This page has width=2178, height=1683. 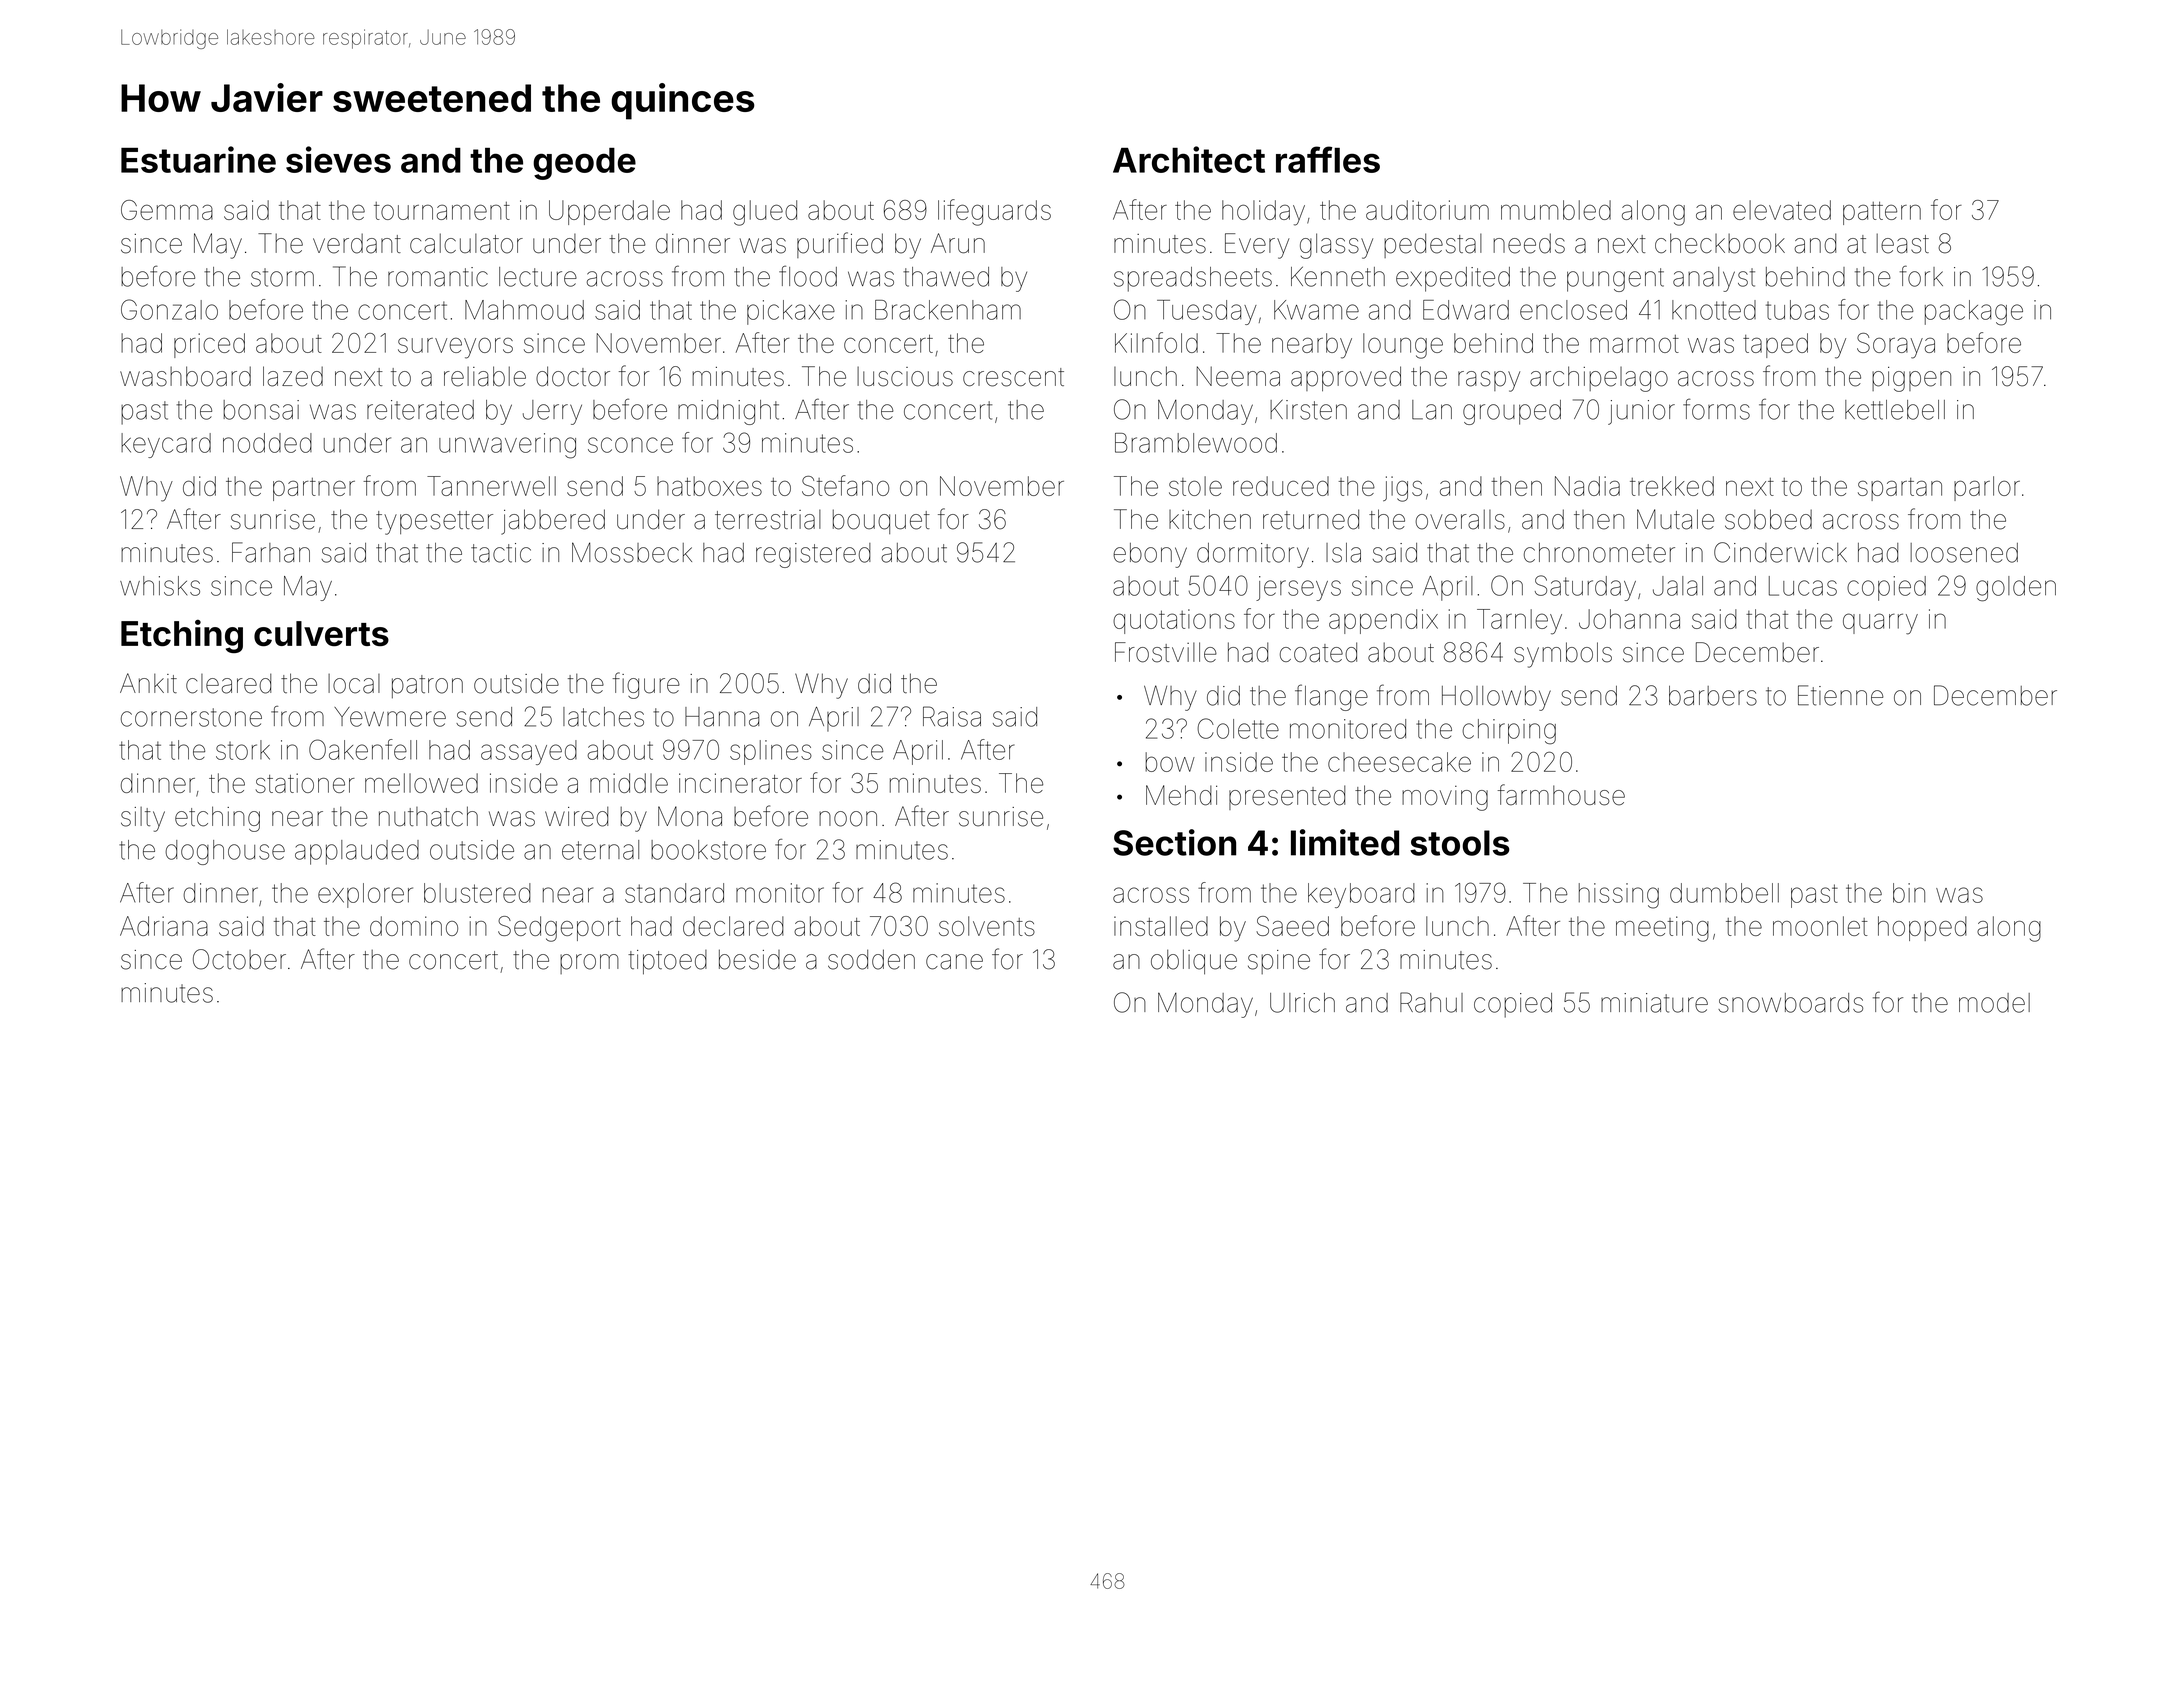 What do you see at coordinates (239, 959) in the page?
I see `October` at bounding box center [239, 959].
